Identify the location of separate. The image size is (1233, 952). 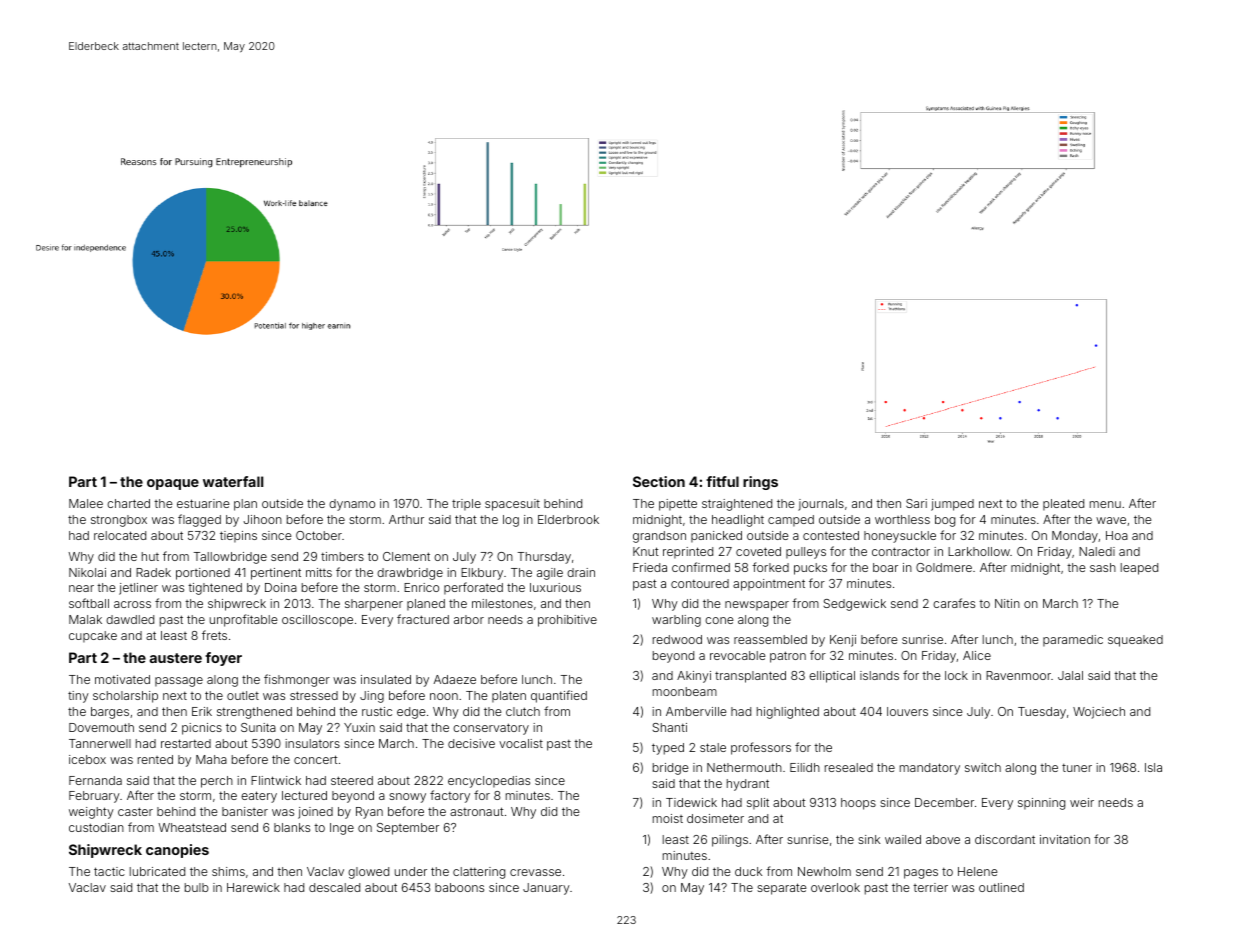
(782, 889).
